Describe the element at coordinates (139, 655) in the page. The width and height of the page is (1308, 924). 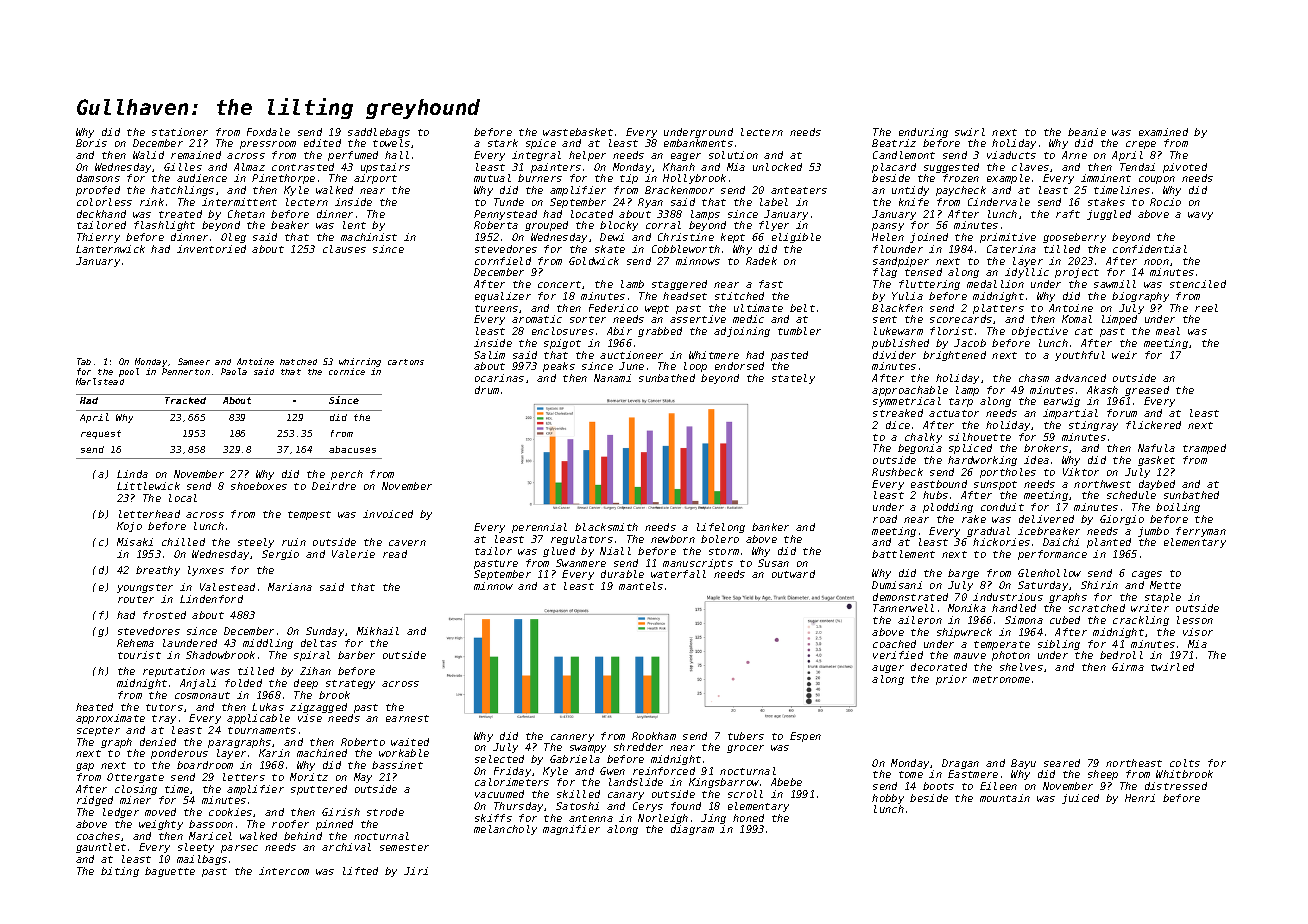
I see `tourist` at that location.
